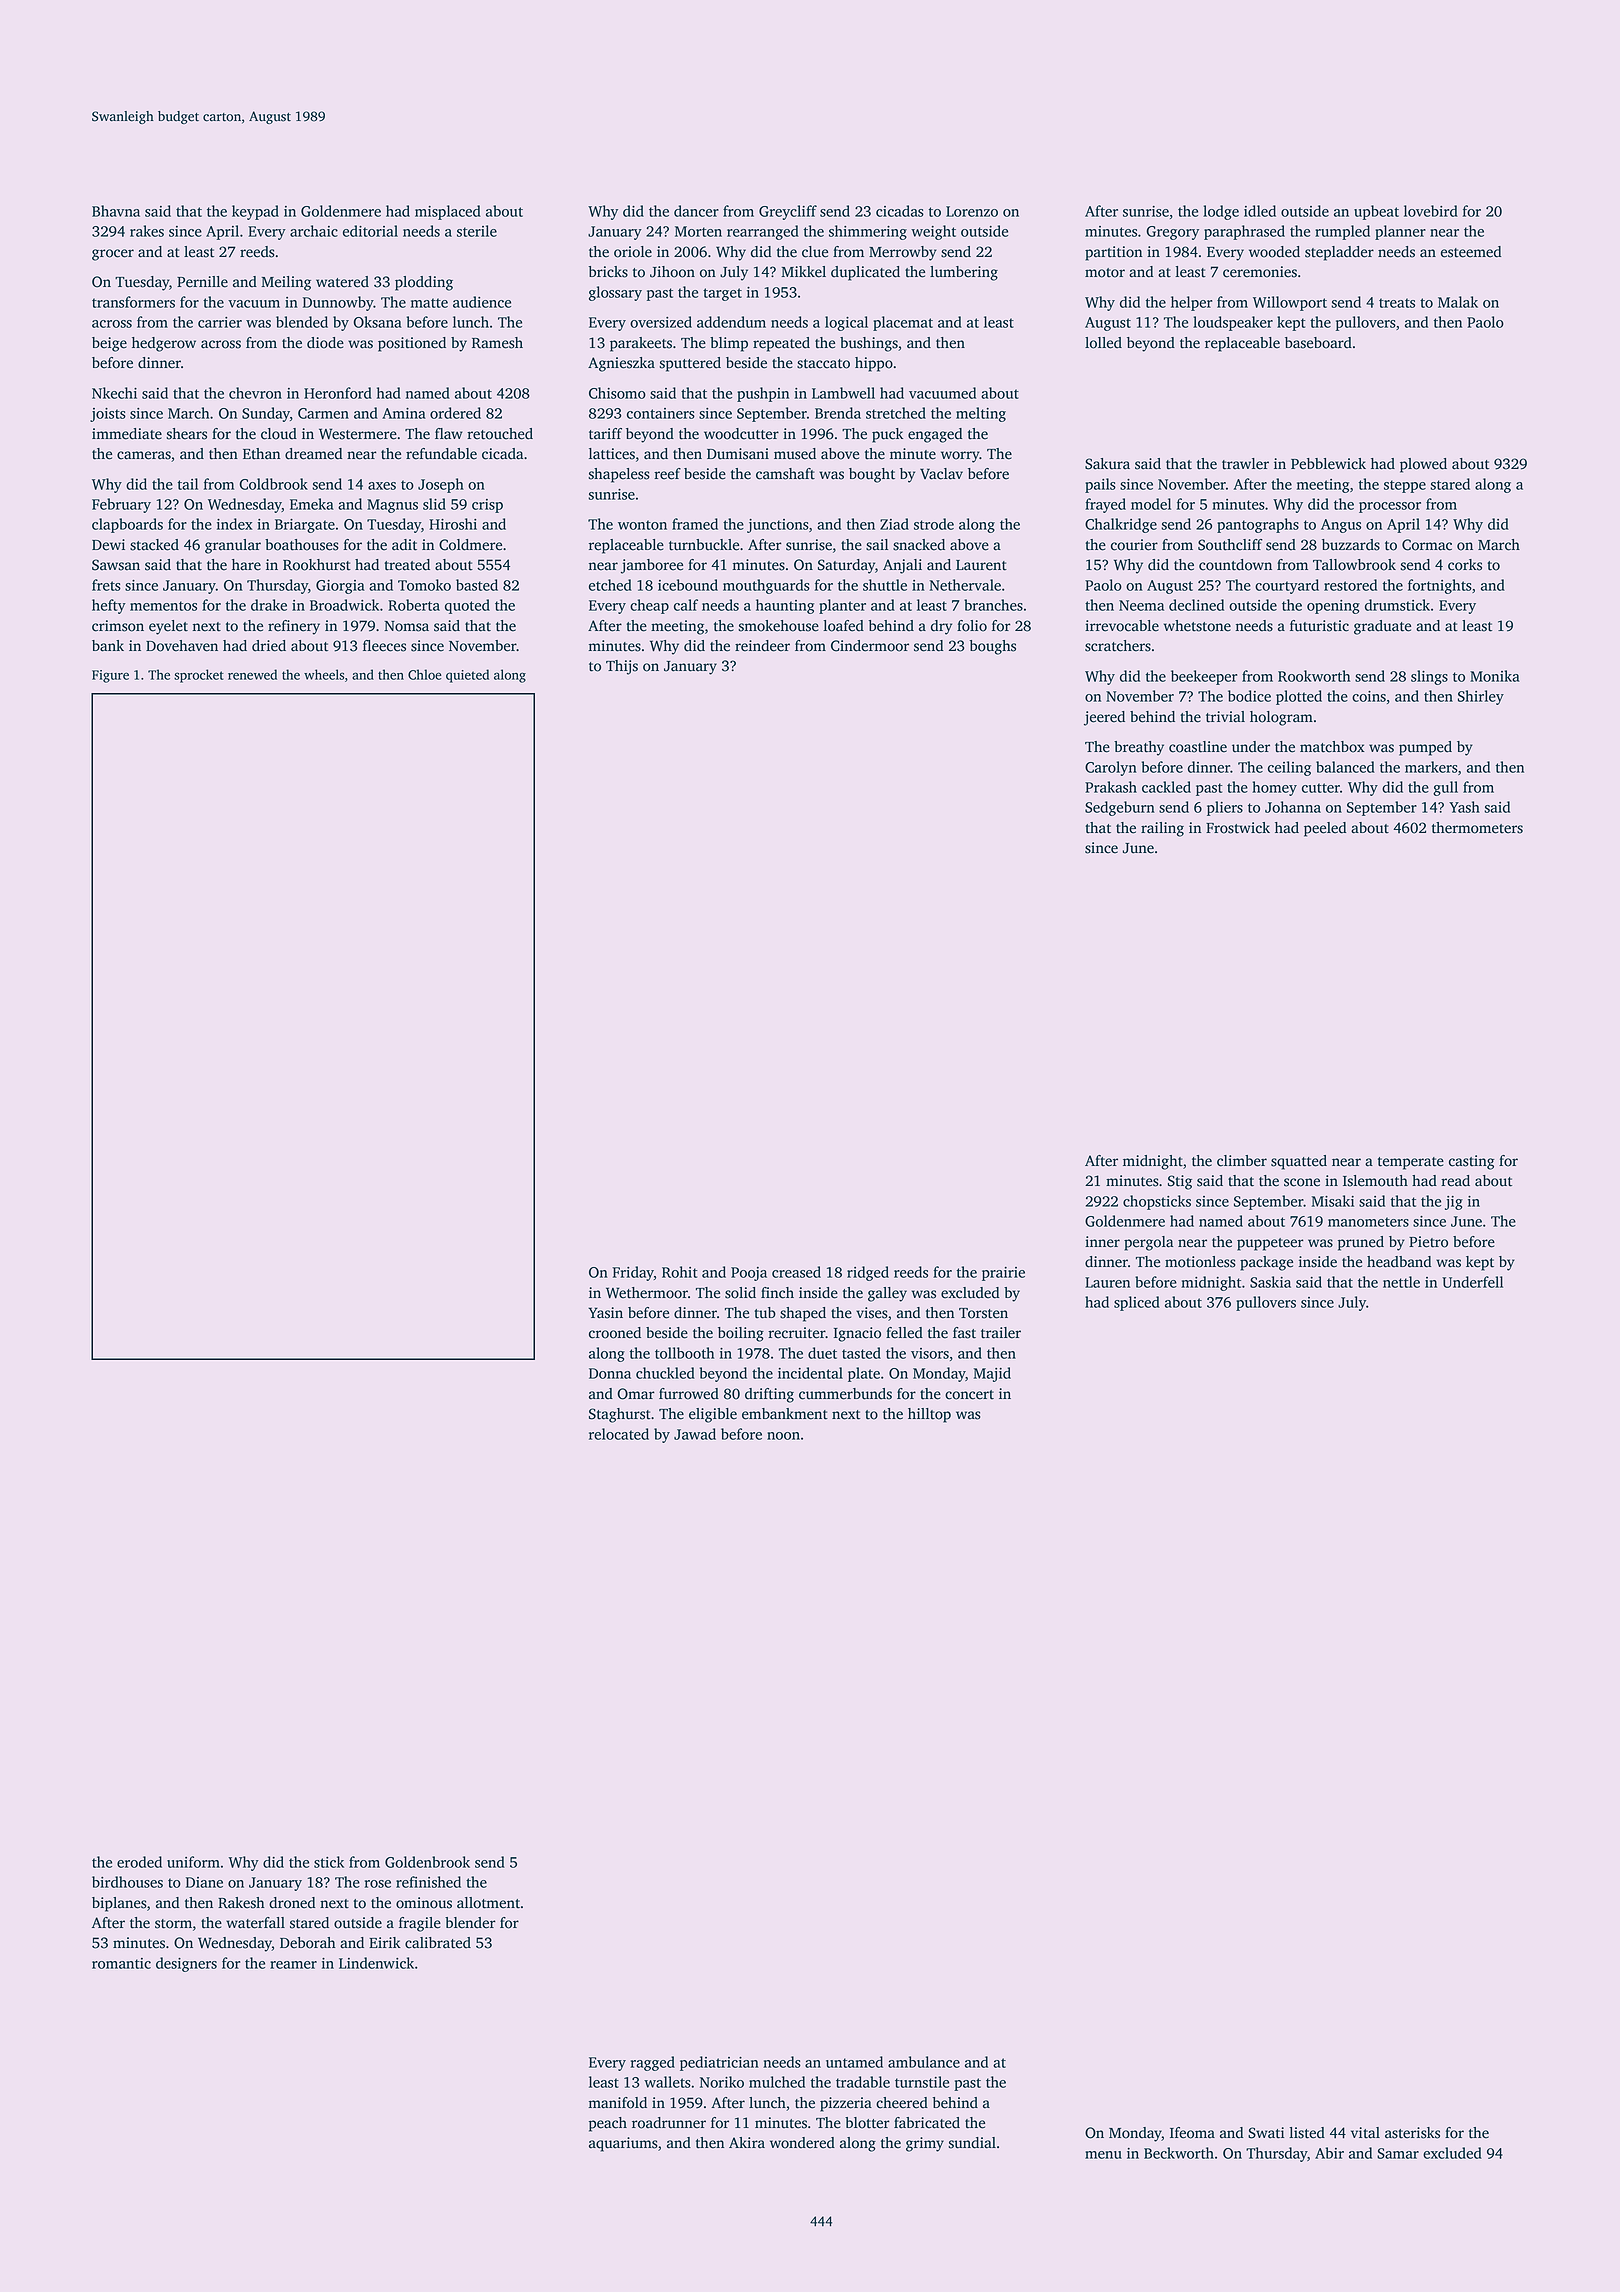 The image size is (1620, 2292). Describe the element at coordinates (110, 676) in the screenshot. I see `Figure` at that location.
